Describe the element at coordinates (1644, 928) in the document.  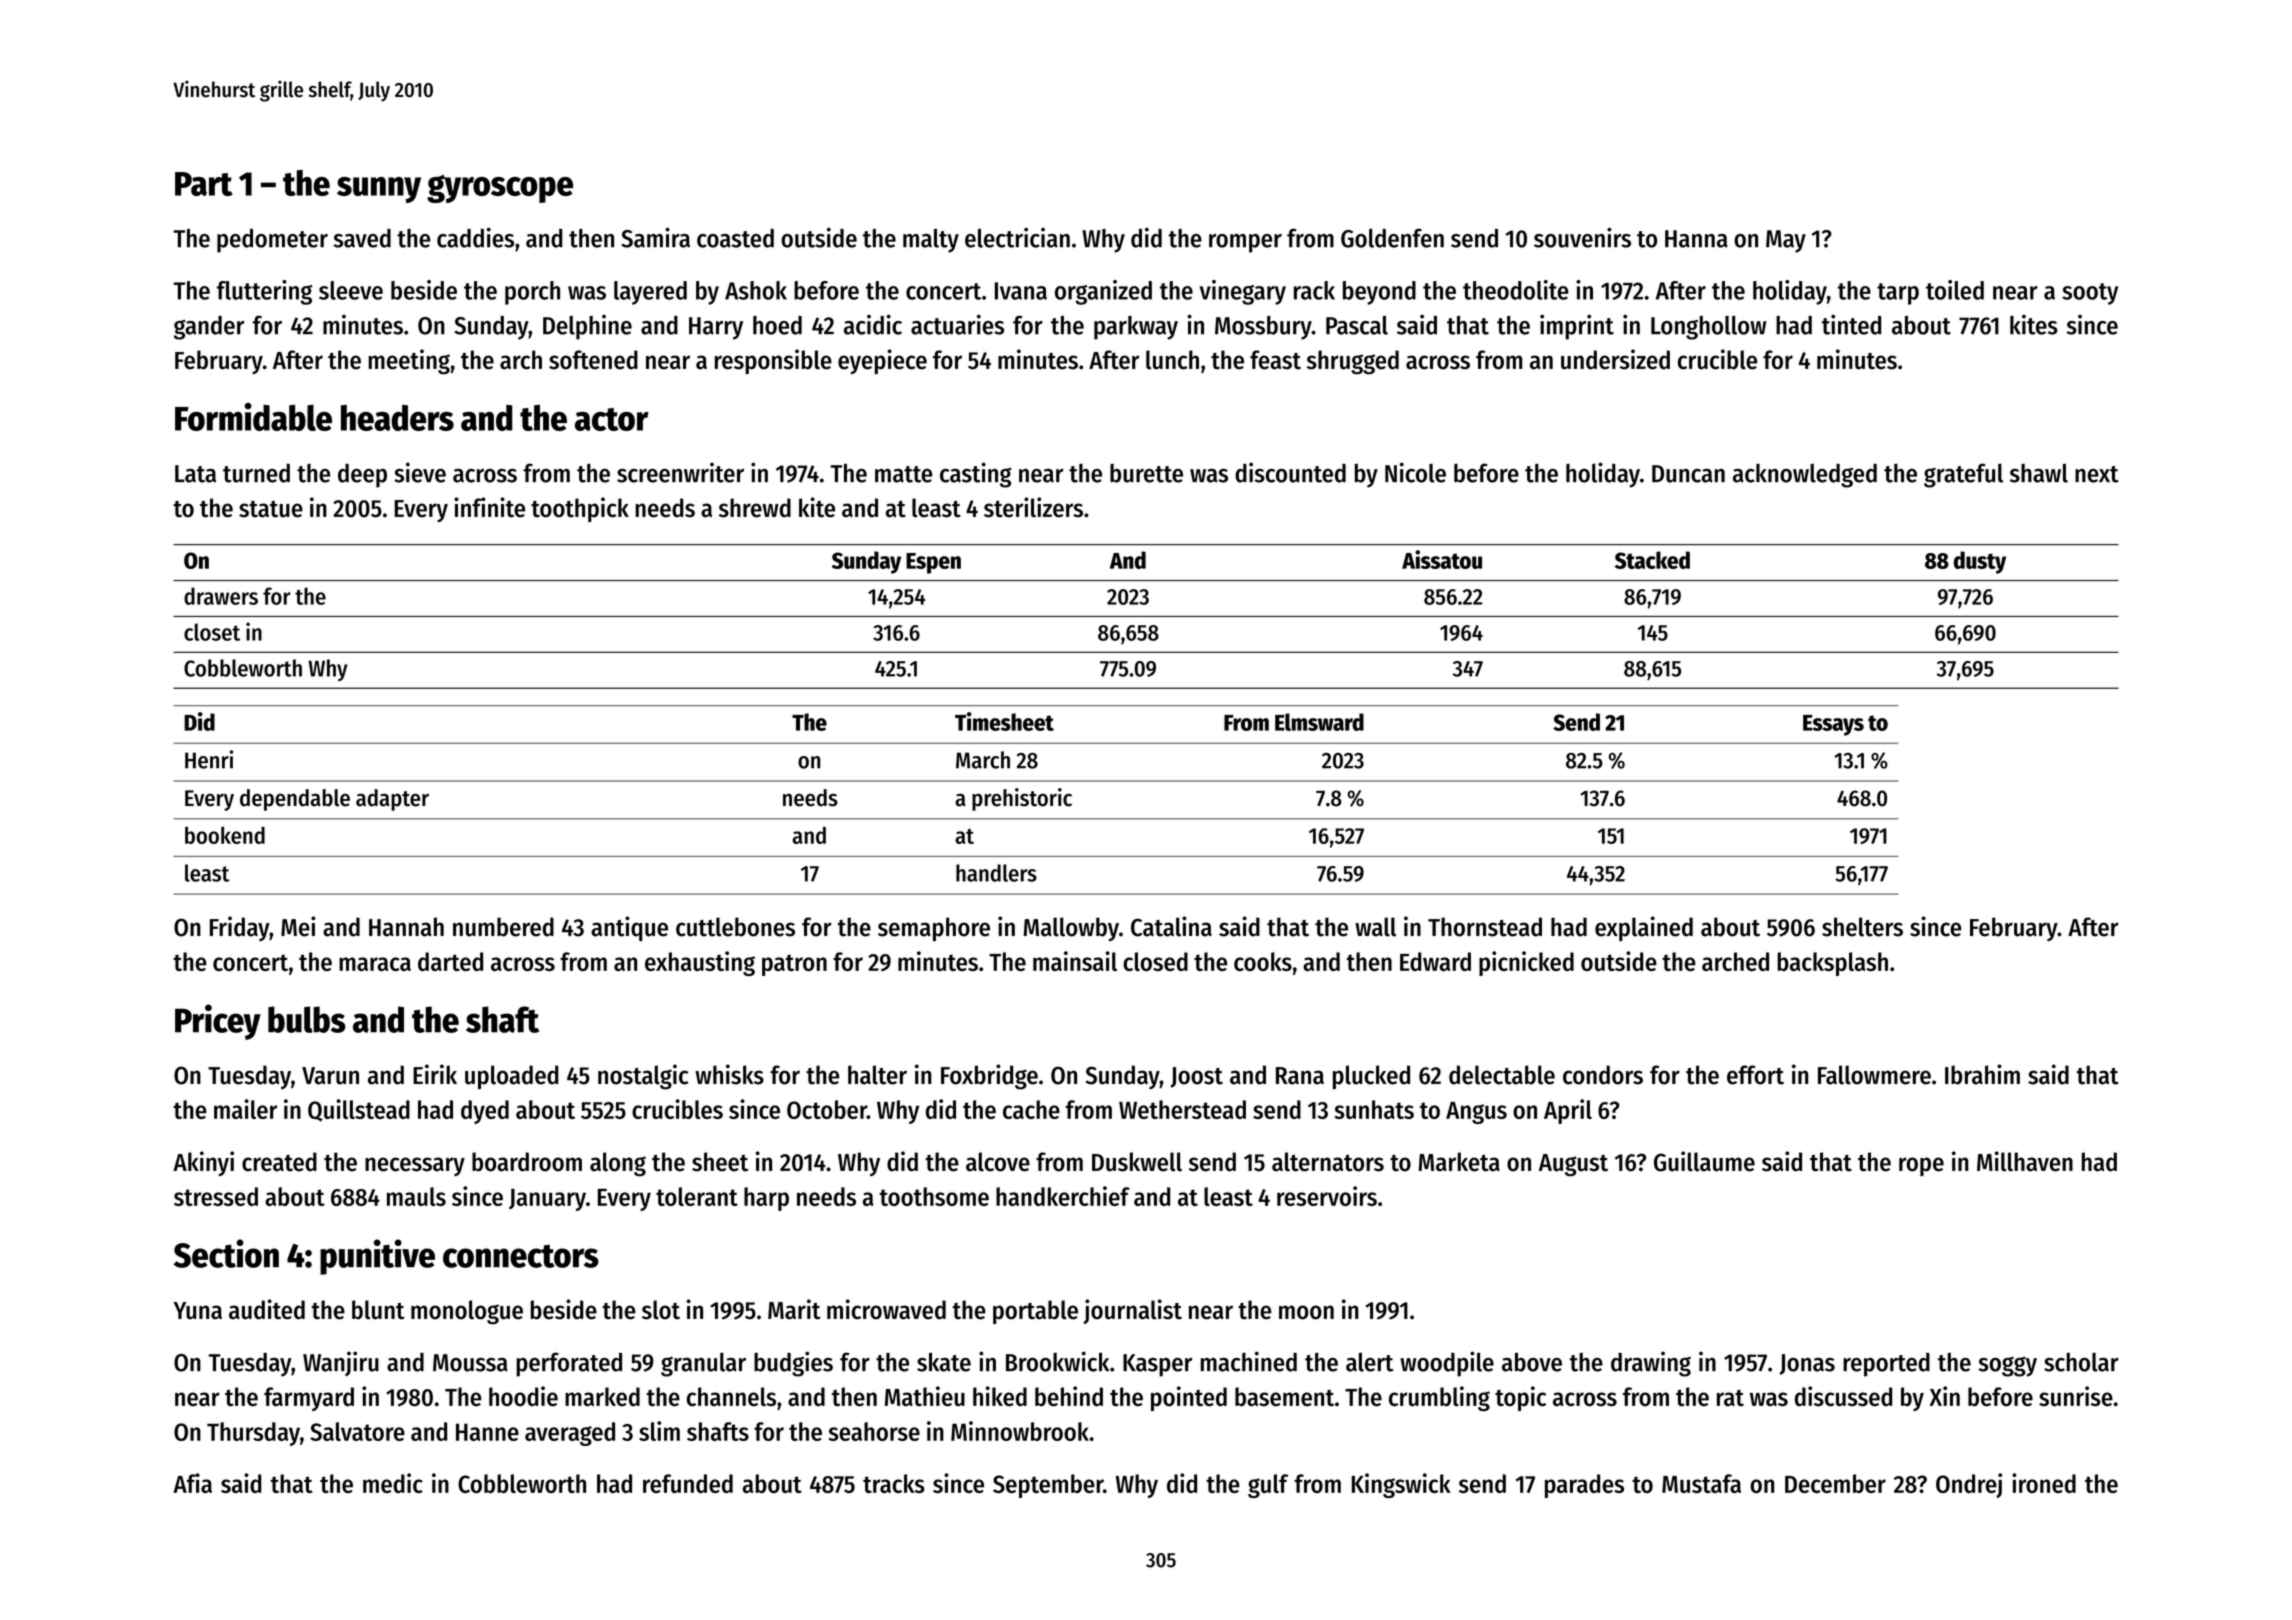
I see `explained` at that location.
